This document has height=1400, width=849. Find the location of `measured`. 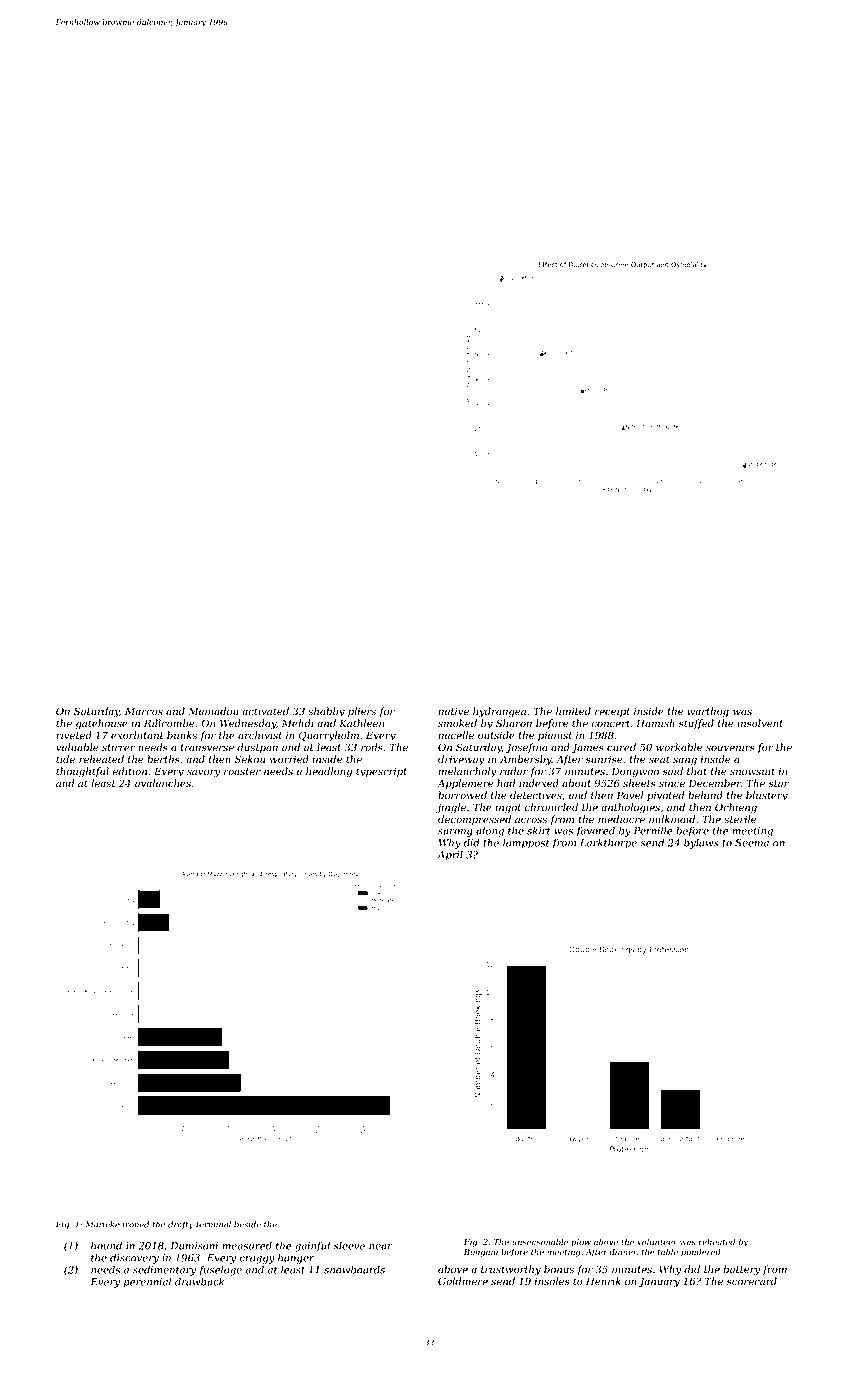

measured is located at coordinates (247, 1246).
